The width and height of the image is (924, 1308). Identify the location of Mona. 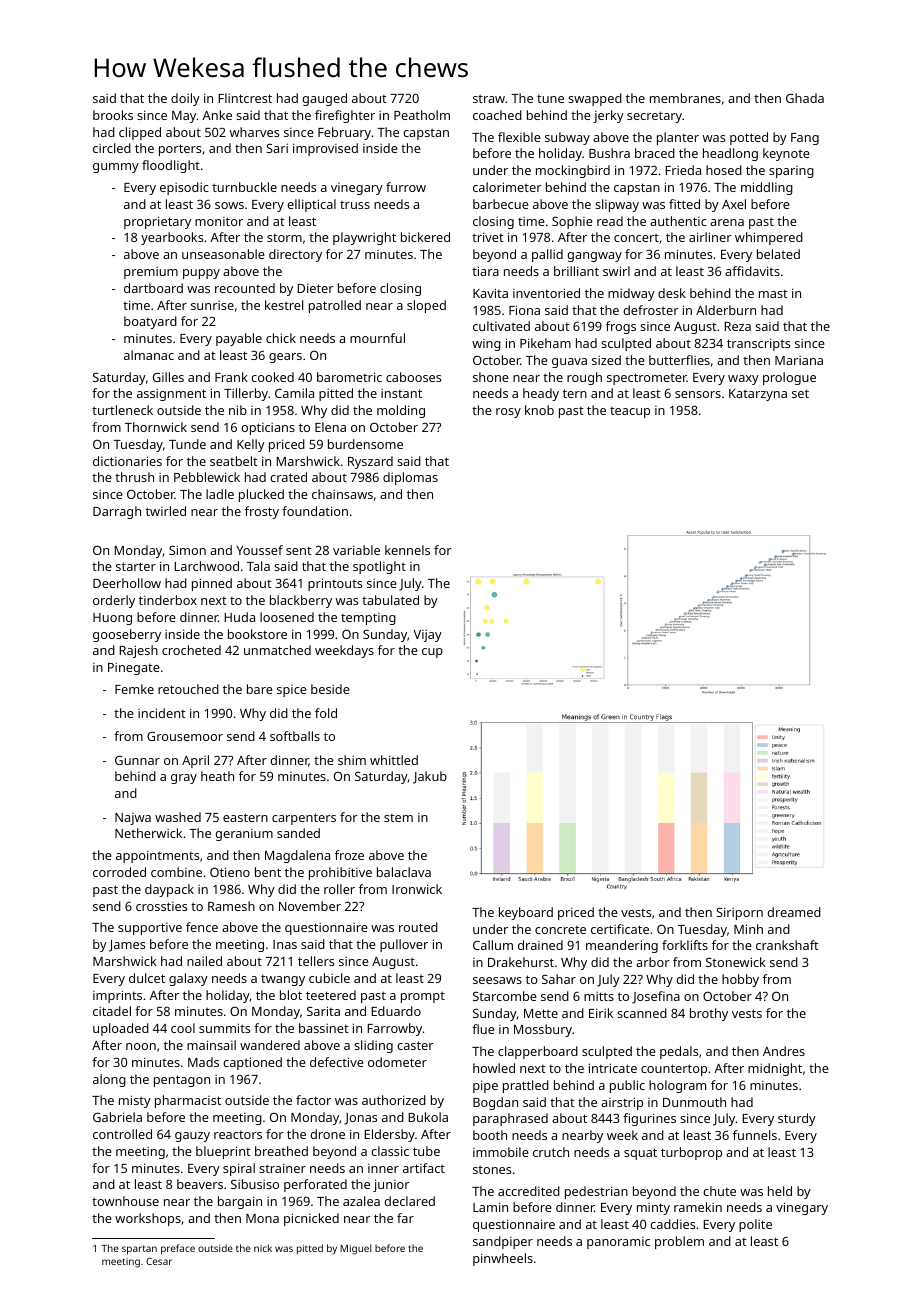
(262, 1218).
